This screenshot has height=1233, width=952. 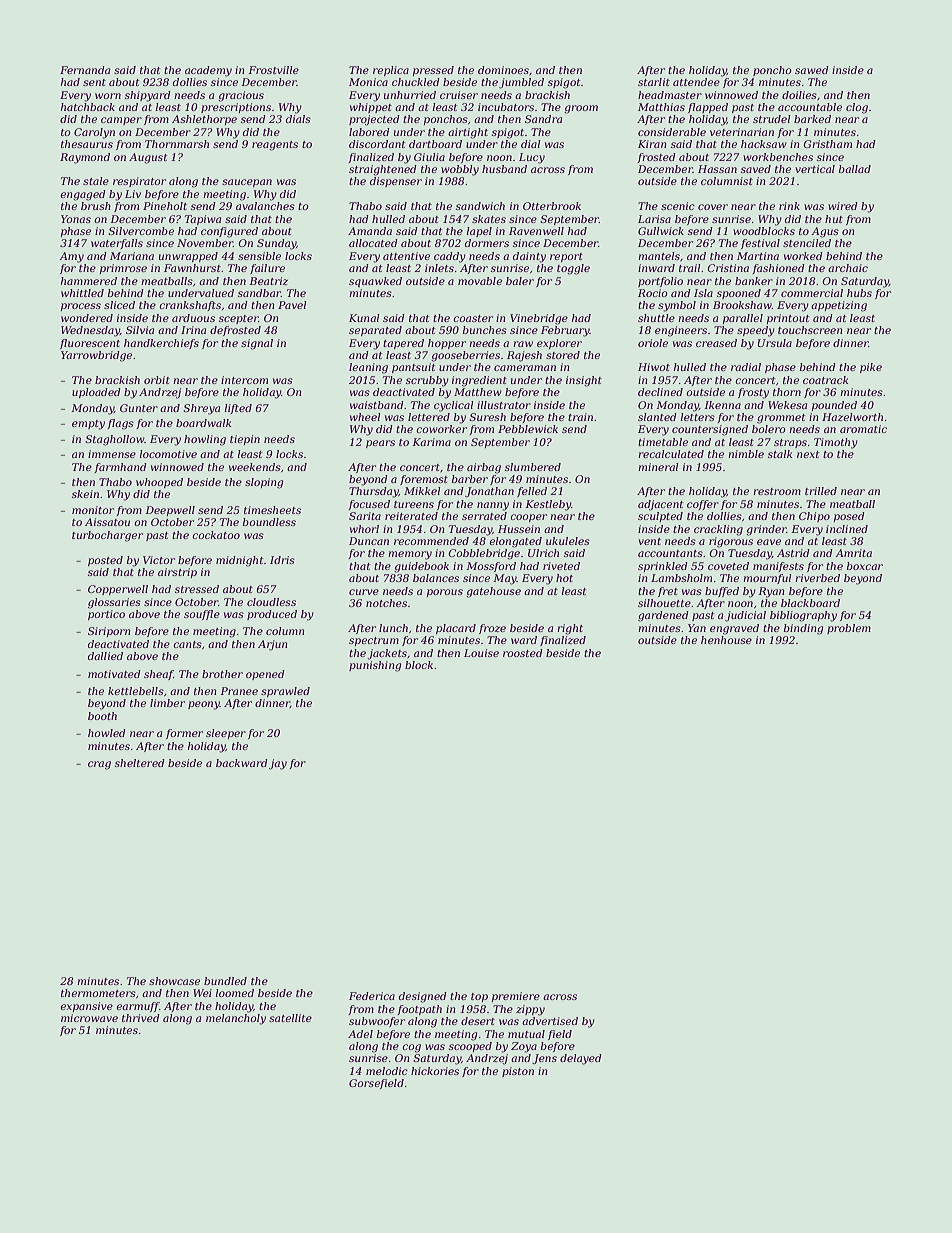 I want to click on thrived, so click(x=141, y=1018).
